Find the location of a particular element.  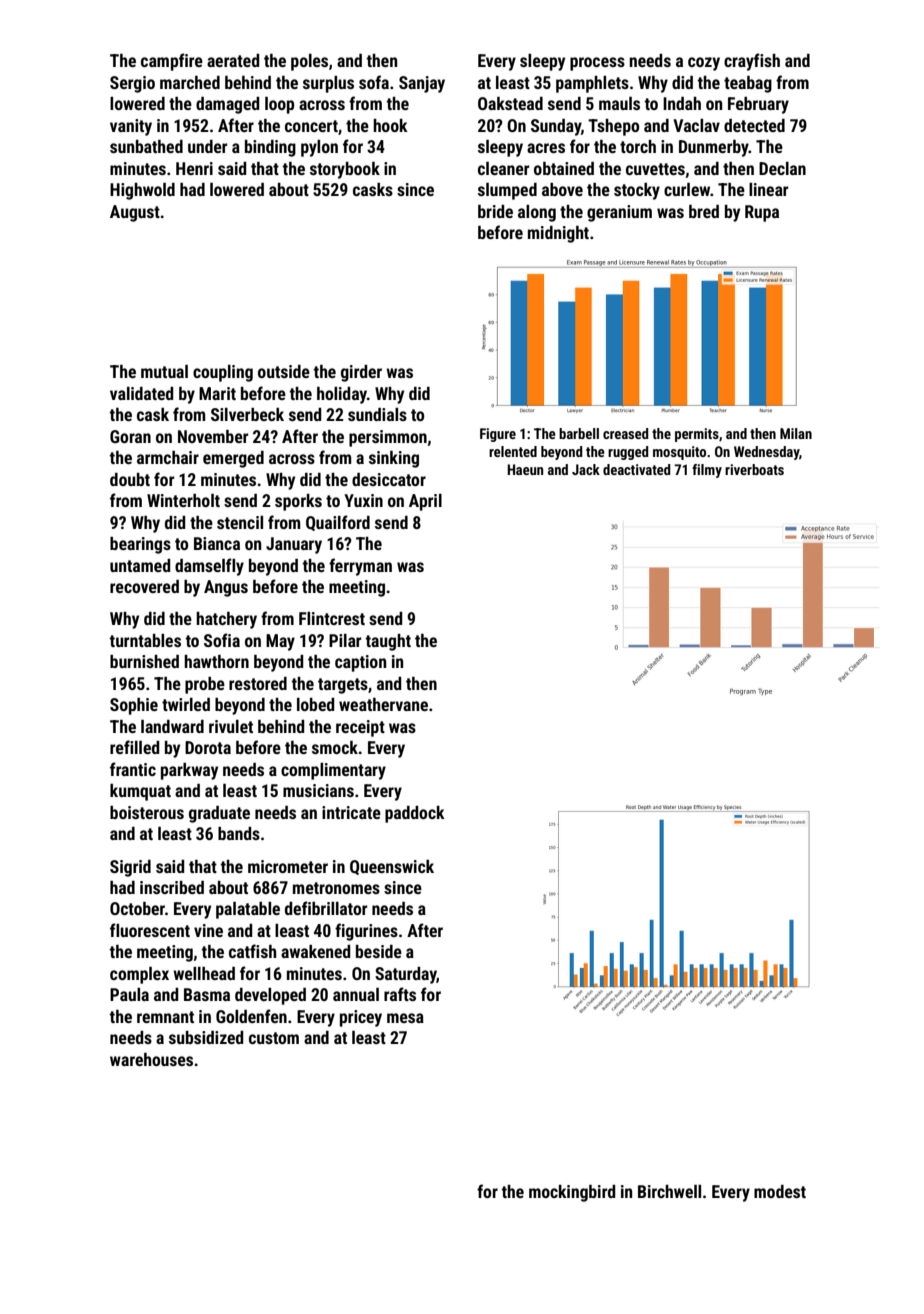

warehouses is located at coordinates (151, 1059).
